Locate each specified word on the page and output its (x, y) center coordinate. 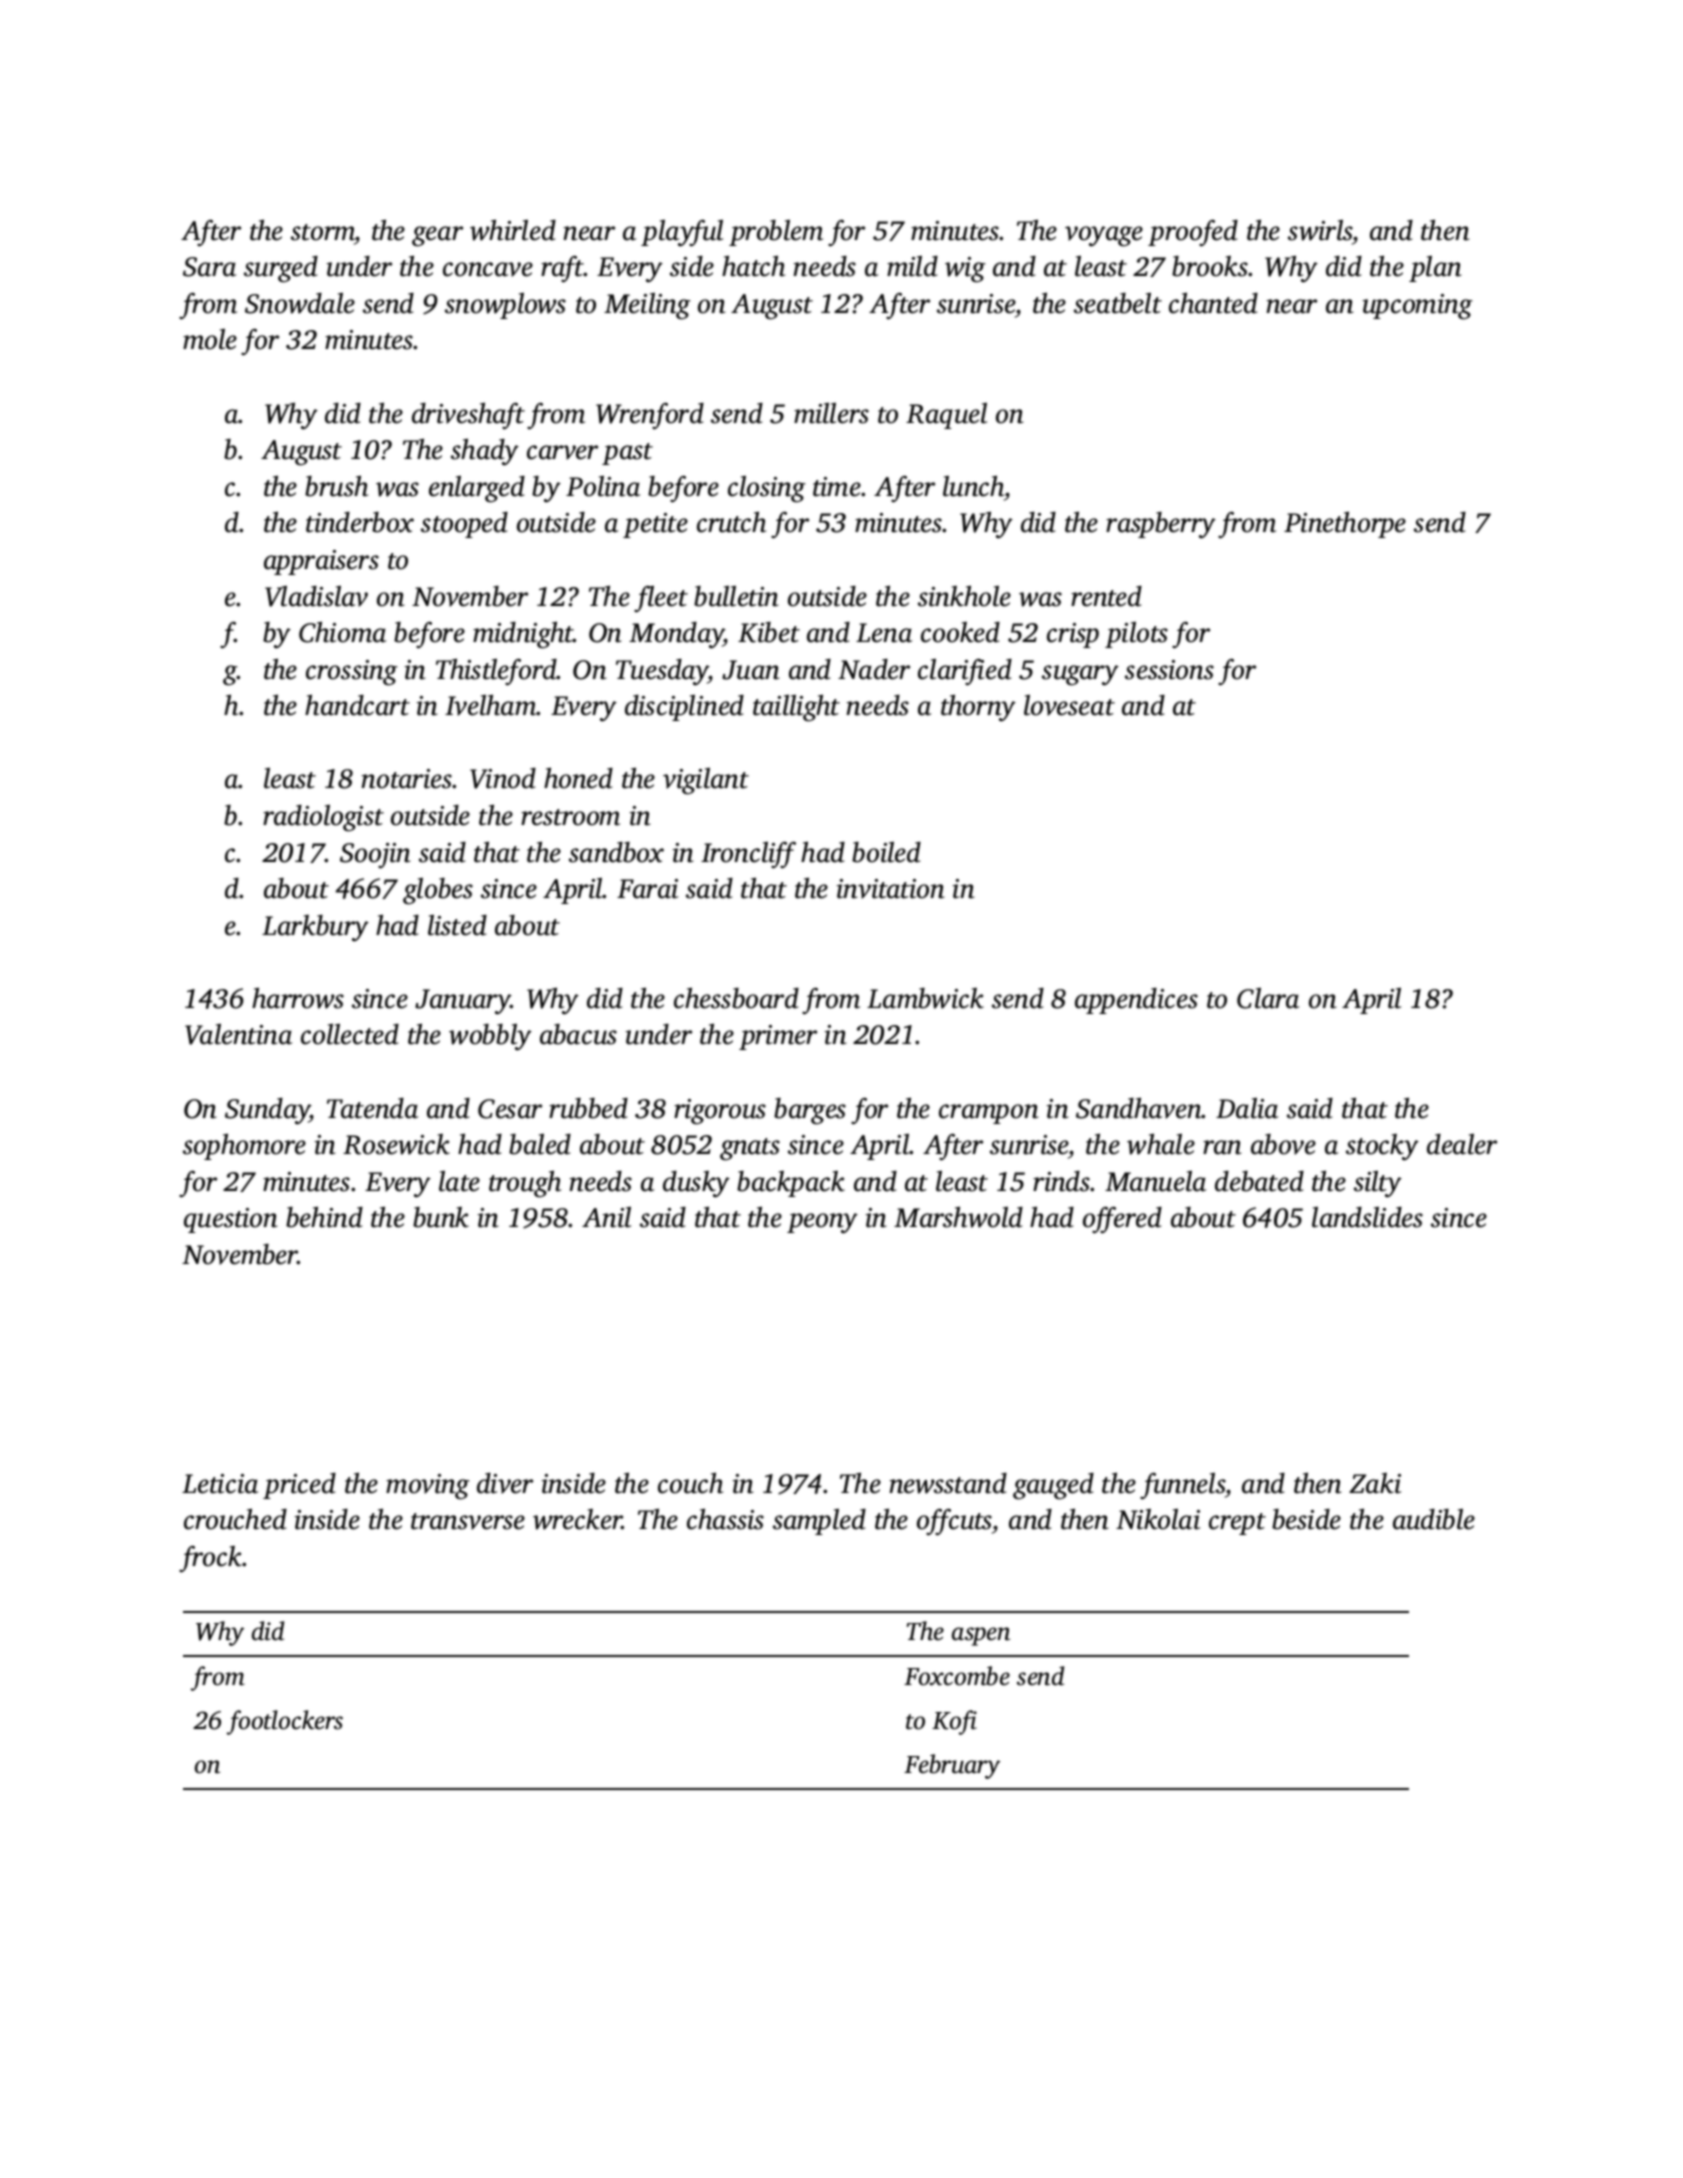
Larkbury (315, 928)
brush (336, 486)
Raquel (946, 416)
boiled (886, 852)
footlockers (285, 1722)
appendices (1136, 1001)
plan (1435, 269)
